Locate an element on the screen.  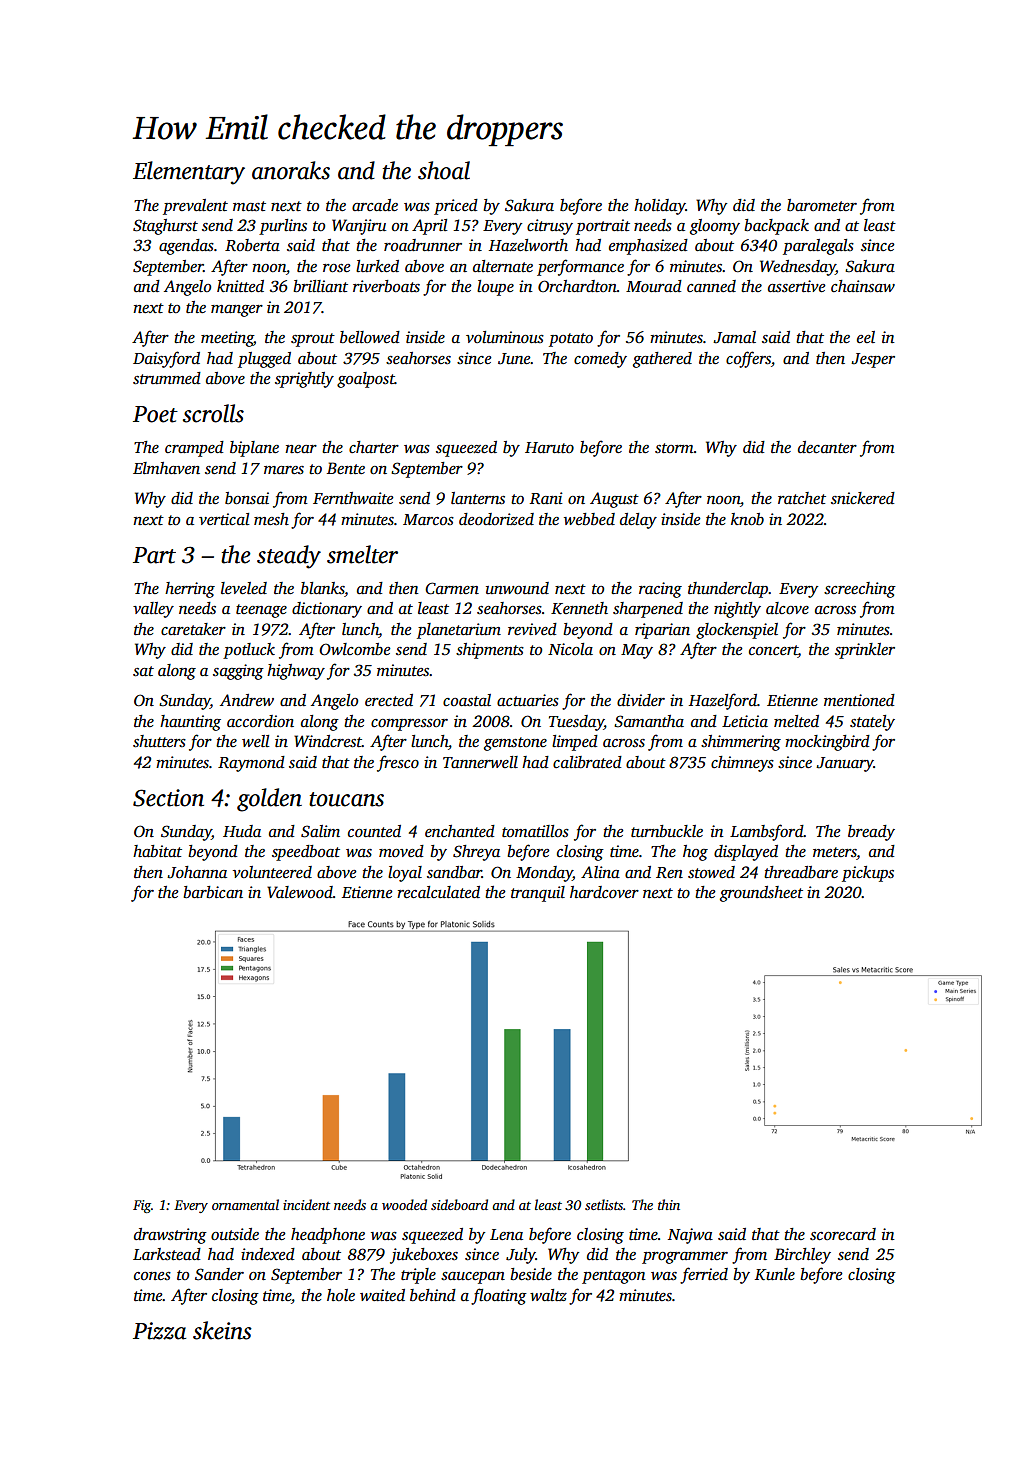
voluminous is located at coordinates (505, 337).
